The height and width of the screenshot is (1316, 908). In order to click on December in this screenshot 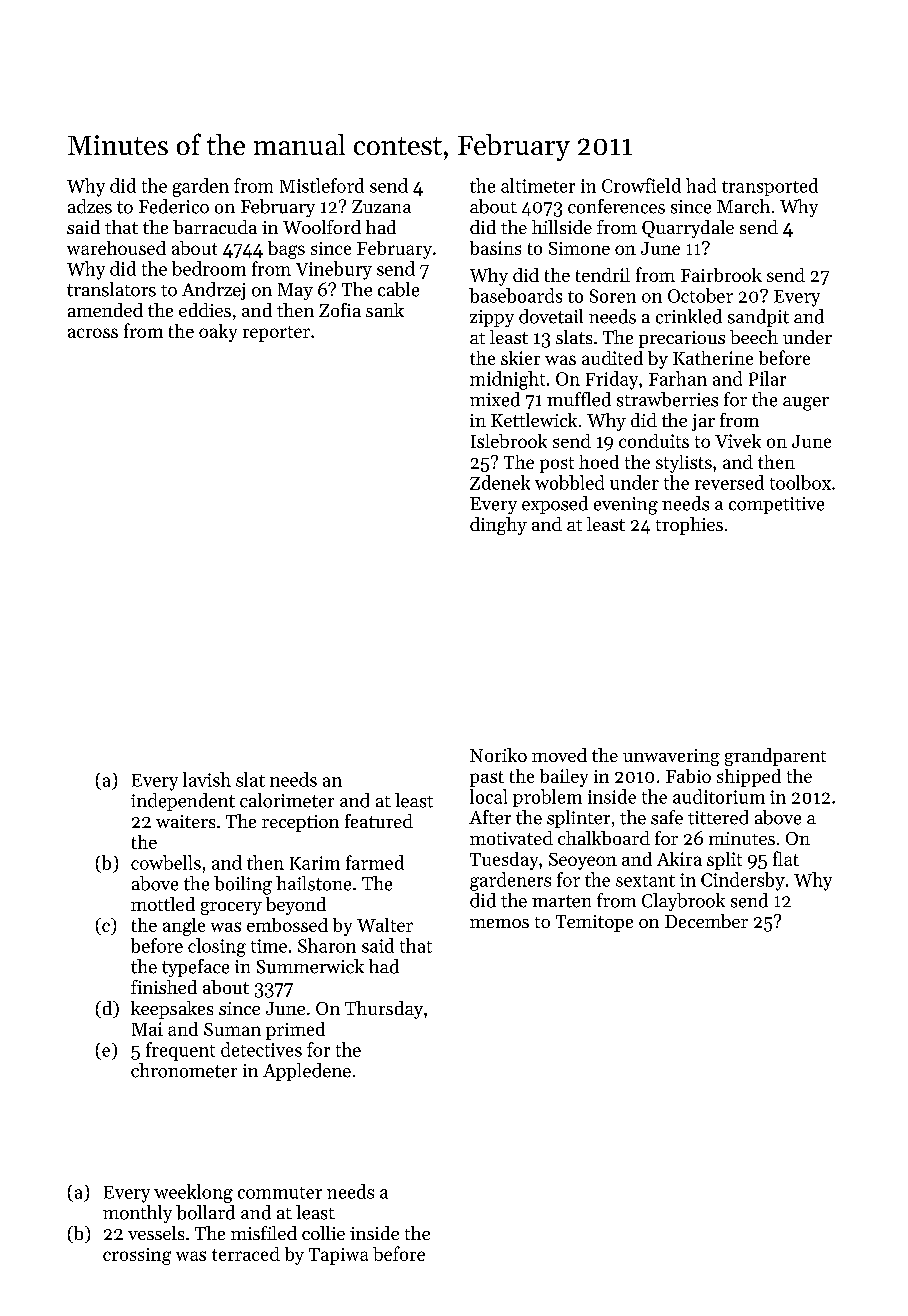, I will do `click(706, 921)`.
